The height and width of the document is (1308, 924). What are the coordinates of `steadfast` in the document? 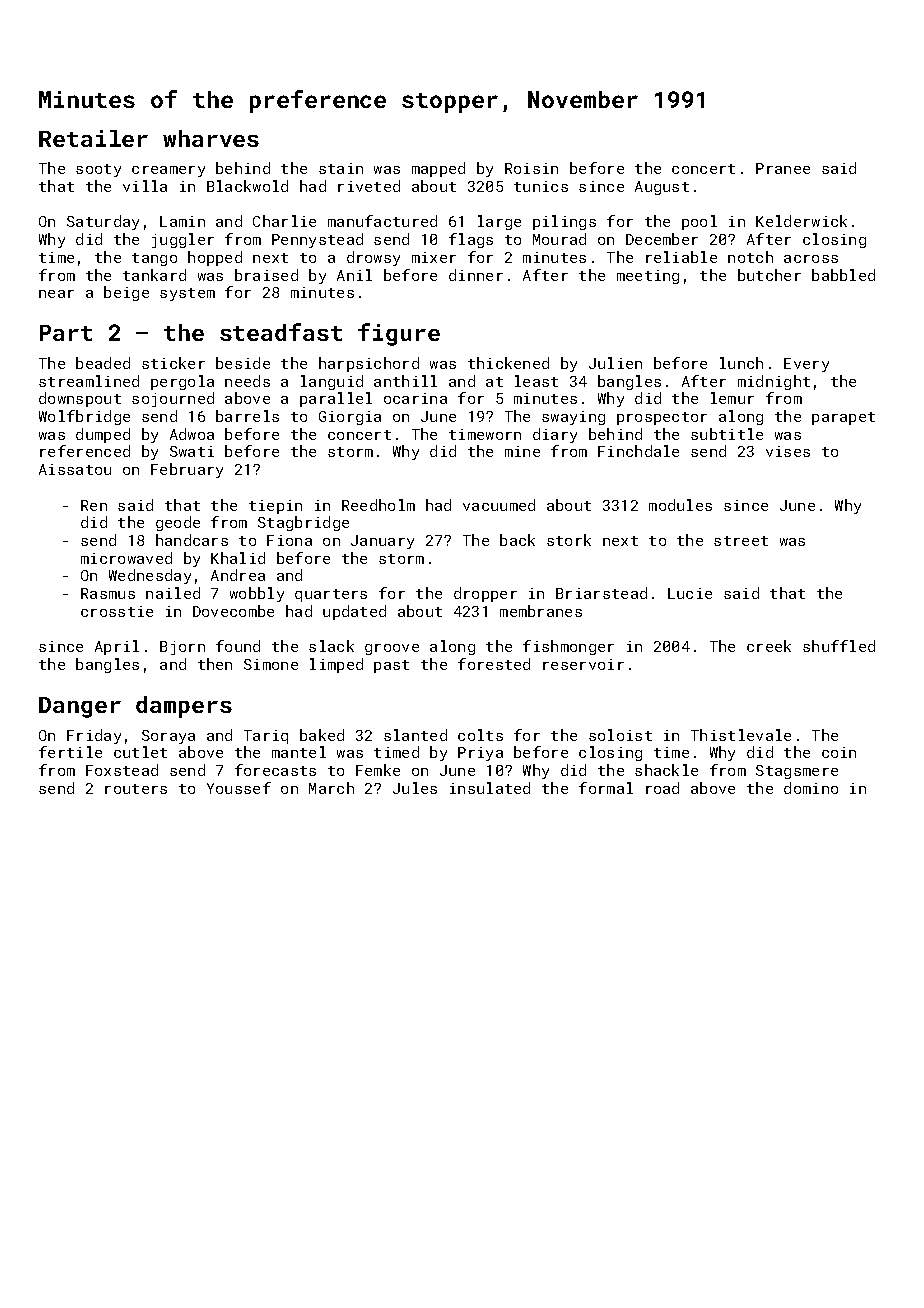 It's located at (281, 332).
